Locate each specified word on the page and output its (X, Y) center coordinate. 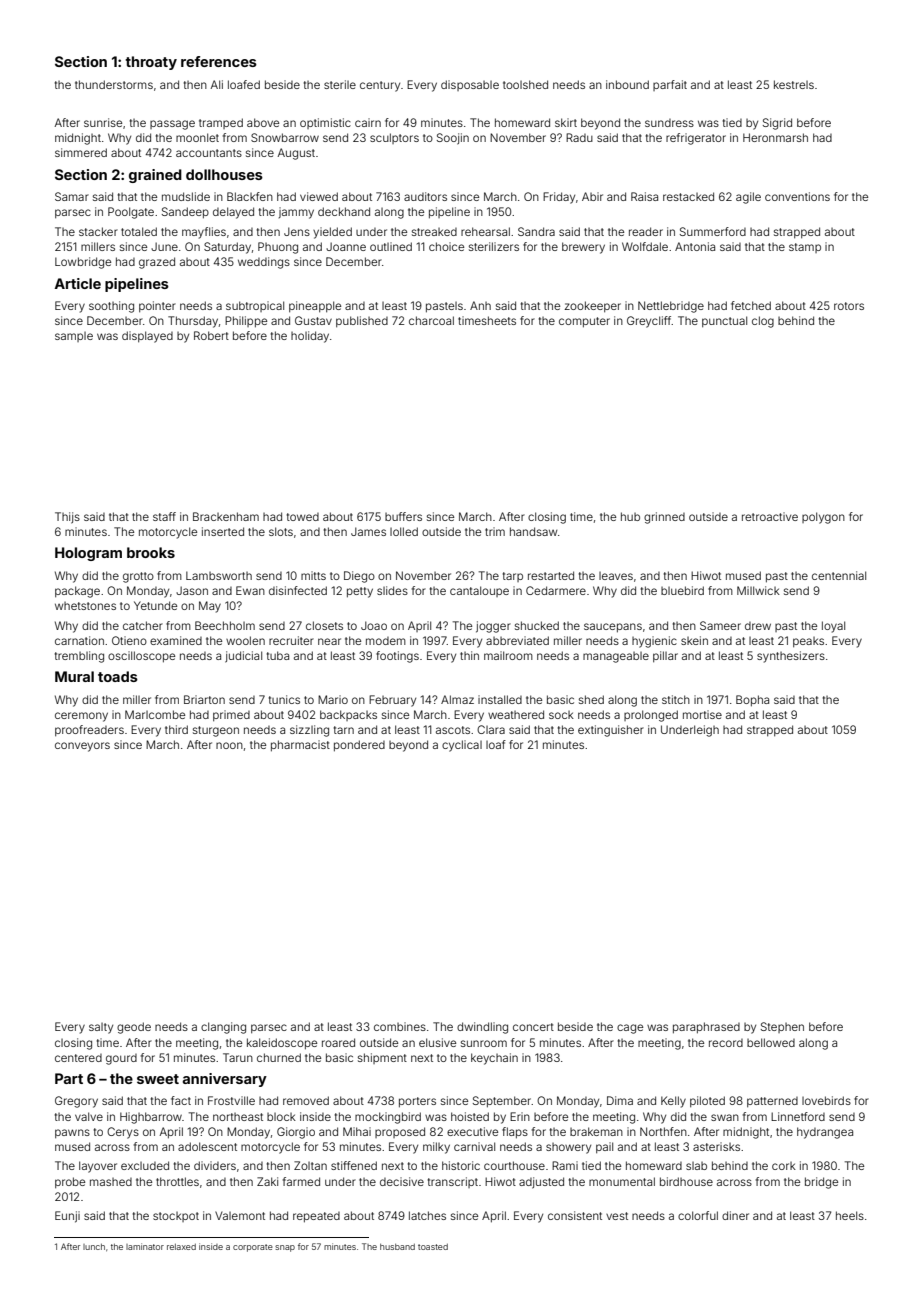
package (77, 592)
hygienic (654, 642)
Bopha (752, 701)
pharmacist (300, 746)
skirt (566, 122)
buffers (403, 516)
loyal (833, 627)
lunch (94, 1247)
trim (495, 531)
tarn (344, 730)
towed (303, 517)
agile (748, 198)
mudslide (186, 196)
